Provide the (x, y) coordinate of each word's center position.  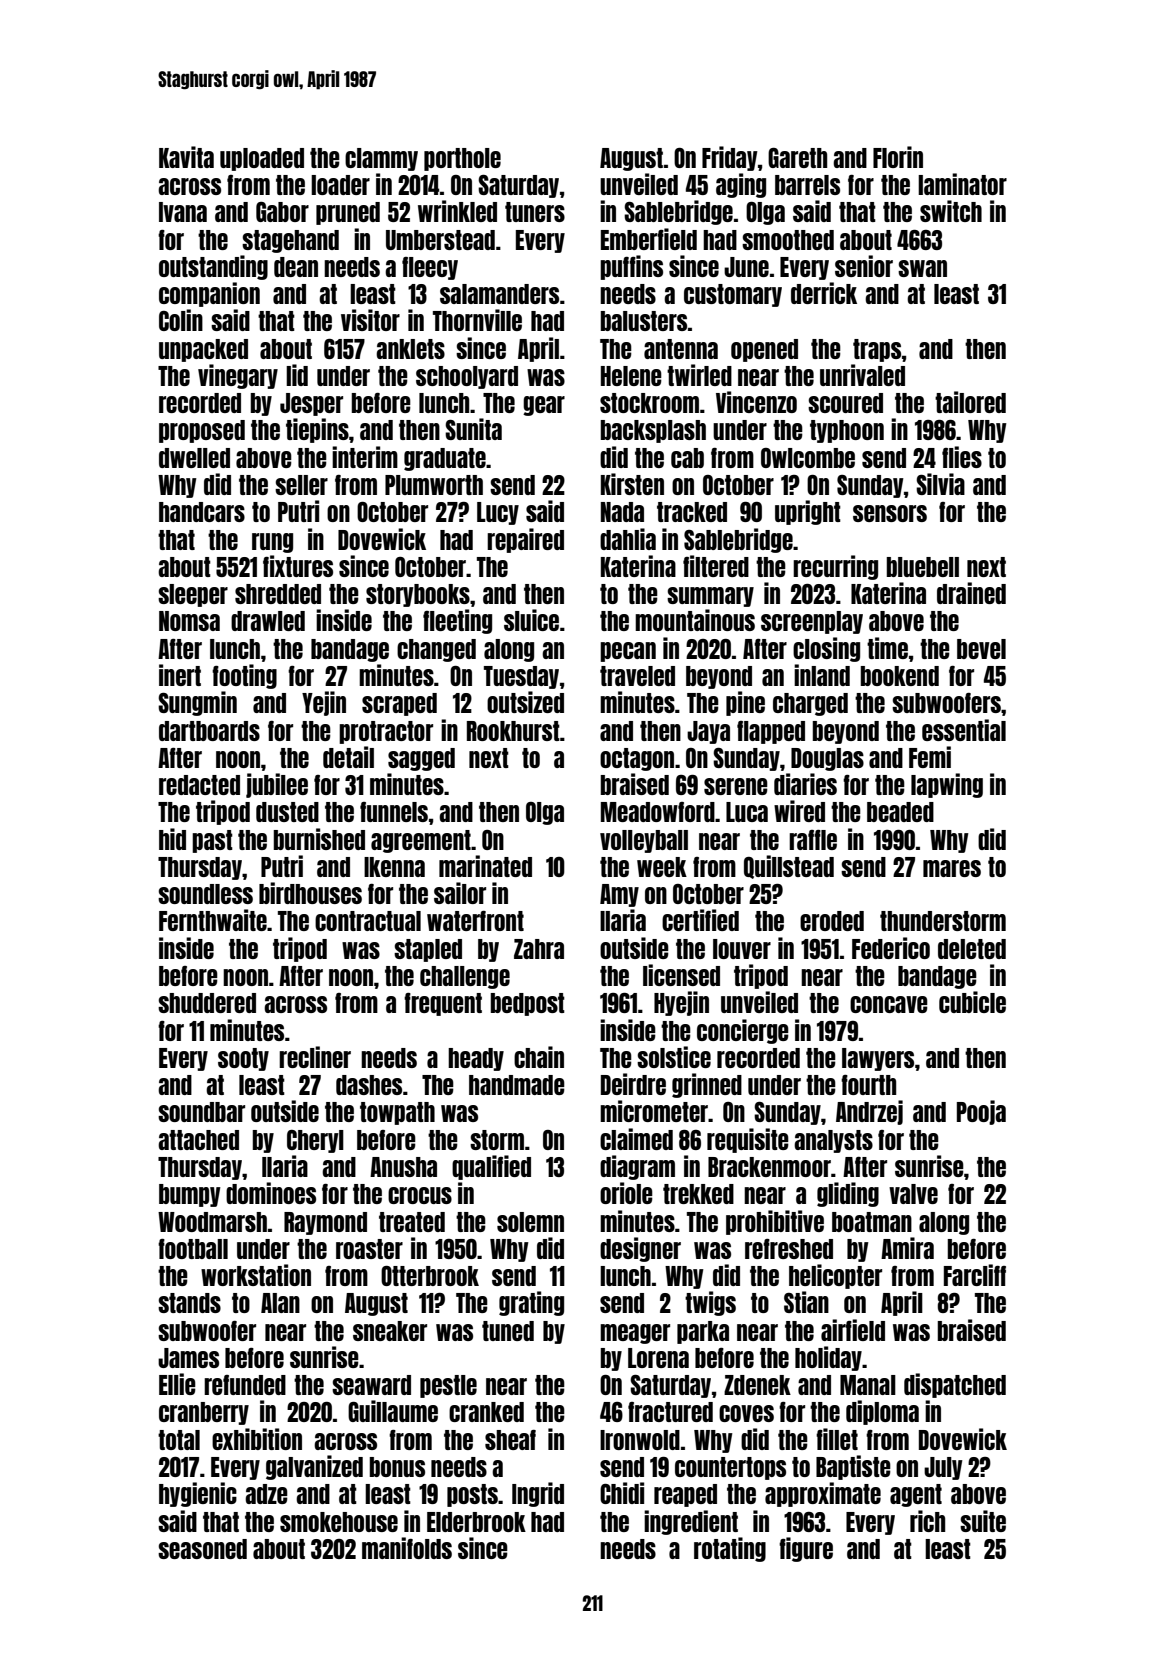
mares (952, 868)
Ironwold (640, 1440)
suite (983, 1521)
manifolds (407, 1548)
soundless (205, 894)
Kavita (186, 157)
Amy (619, 895)
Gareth (797, 158)
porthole (462, 159)
